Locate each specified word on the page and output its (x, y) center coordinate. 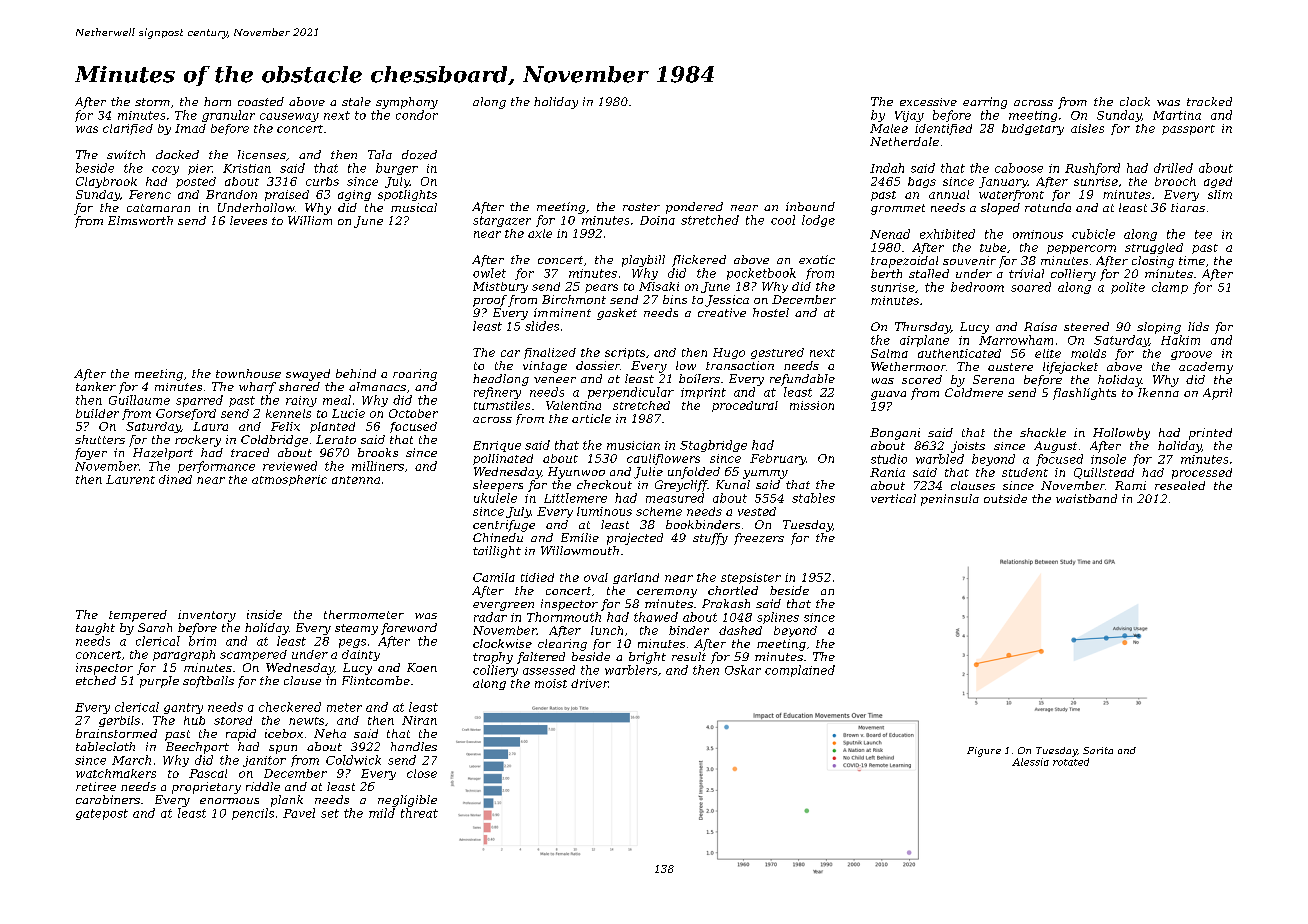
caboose (1019, 168)
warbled (940, 459)
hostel (771, 312)
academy (1206, 368)
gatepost (102, 814)
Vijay (909, 116)
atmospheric (289, 480)
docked (177, 154)
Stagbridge (713, 446)
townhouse (248, 373)
